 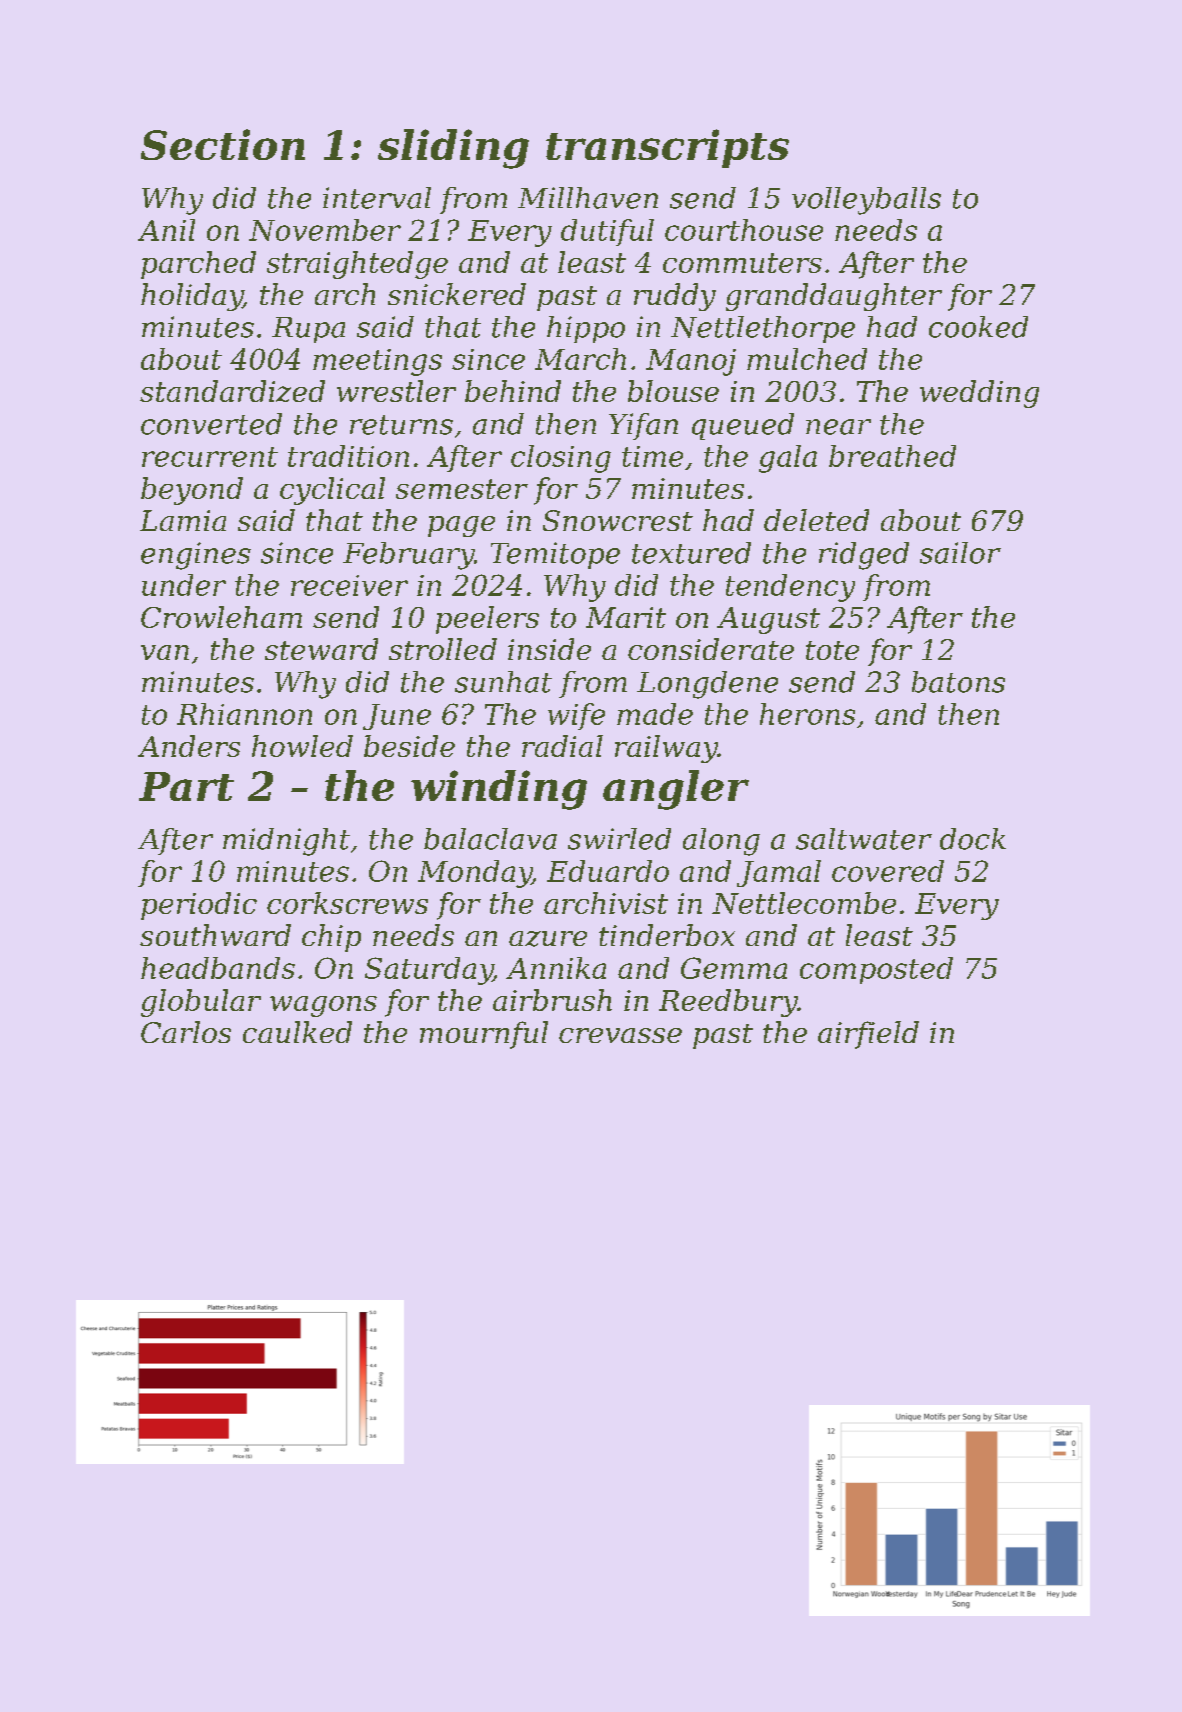 I want to click on crevasse, so click(x=620, y=1035).
